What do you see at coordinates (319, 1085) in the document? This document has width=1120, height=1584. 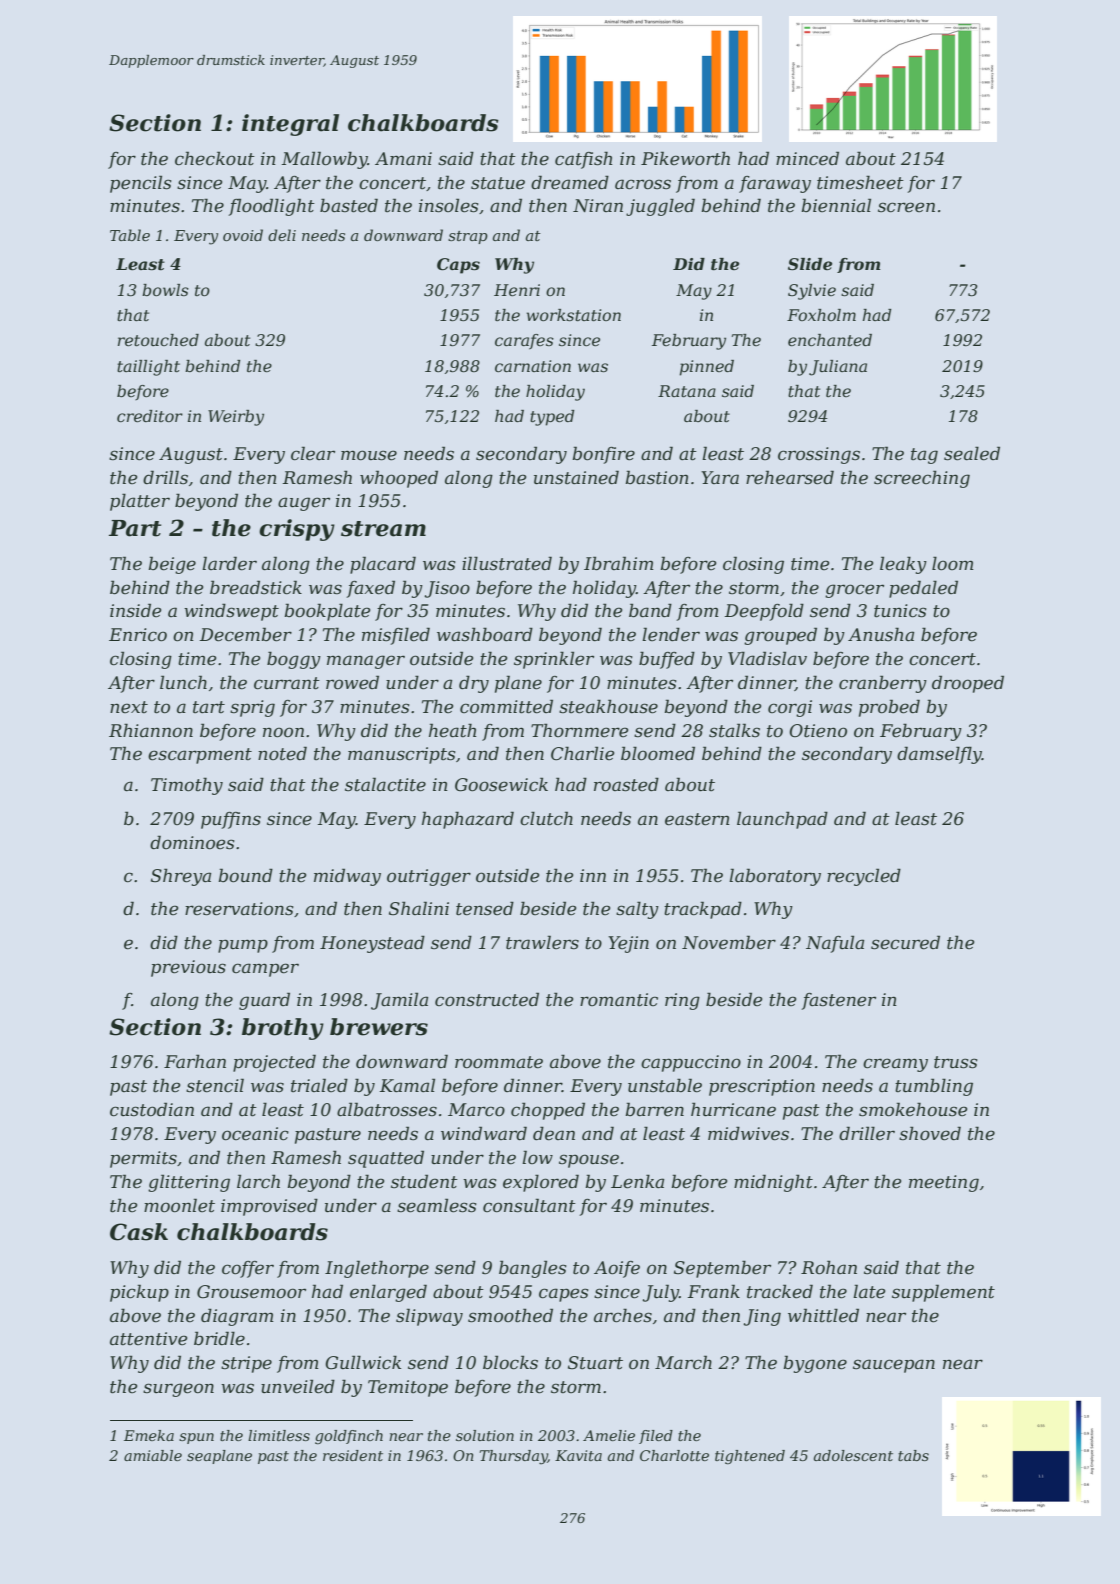 I see `trialed` at bounding box center [319, 1085].
